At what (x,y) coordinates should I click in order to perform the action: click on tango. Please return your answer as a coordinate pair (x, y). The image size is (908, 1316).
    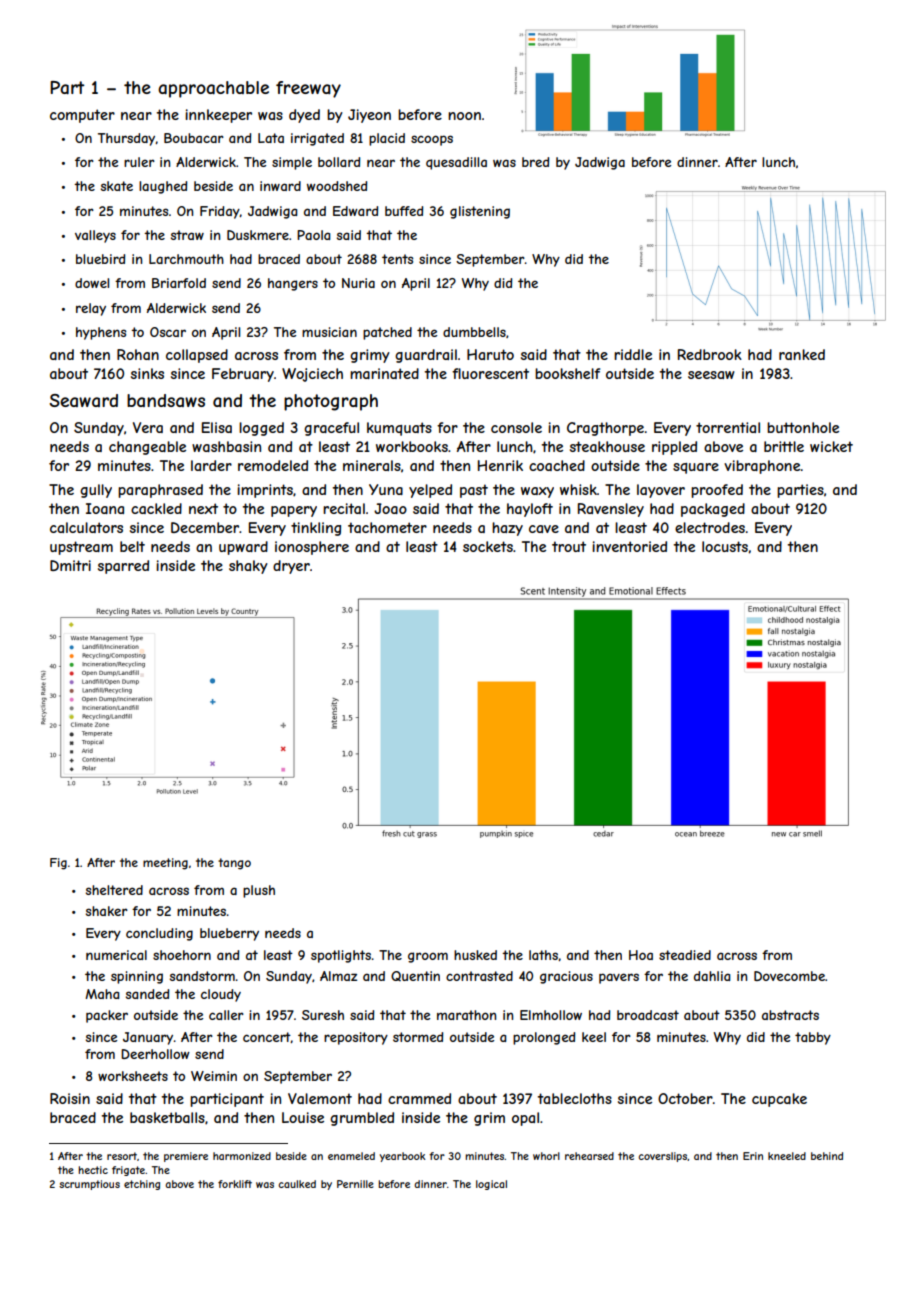
    Looking at the image, I should click on (234, 864).
